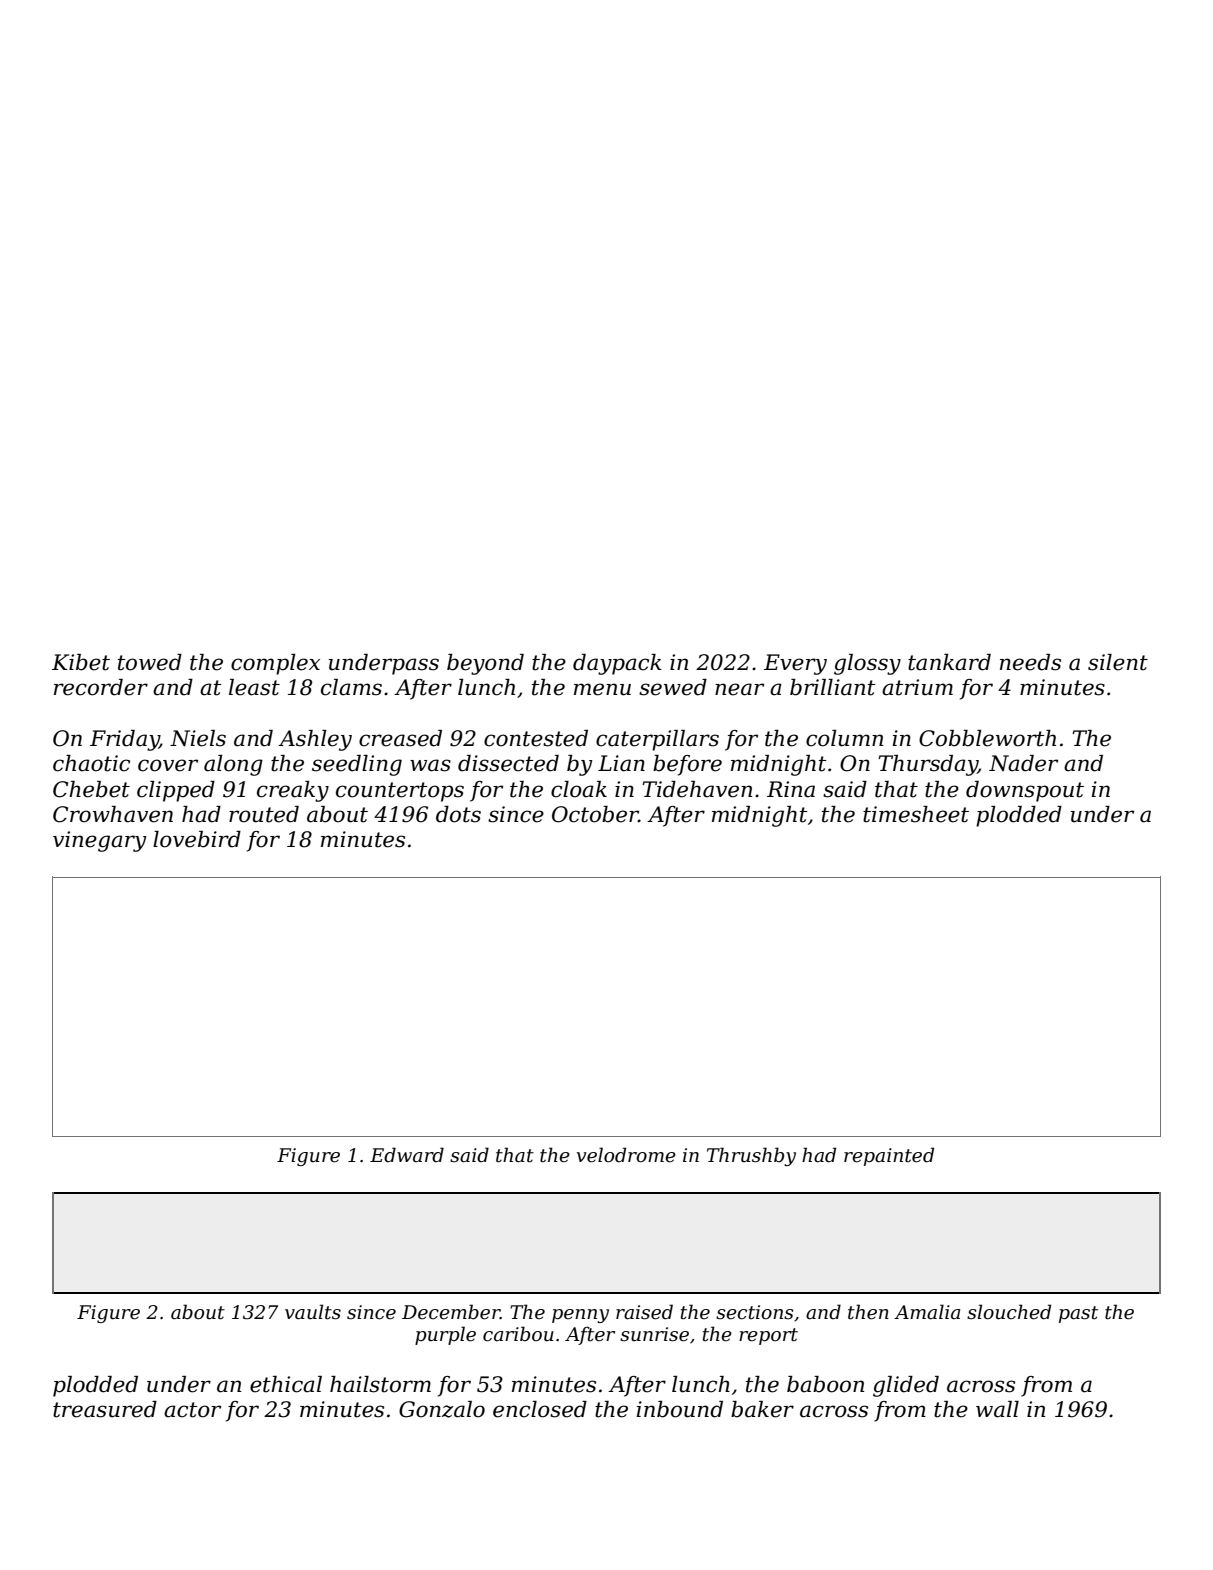 This screenshot has width=1213, height=1570. Describe the element at coordinates (313, 1312) in the screenshot. I see `vaults` at that location.
